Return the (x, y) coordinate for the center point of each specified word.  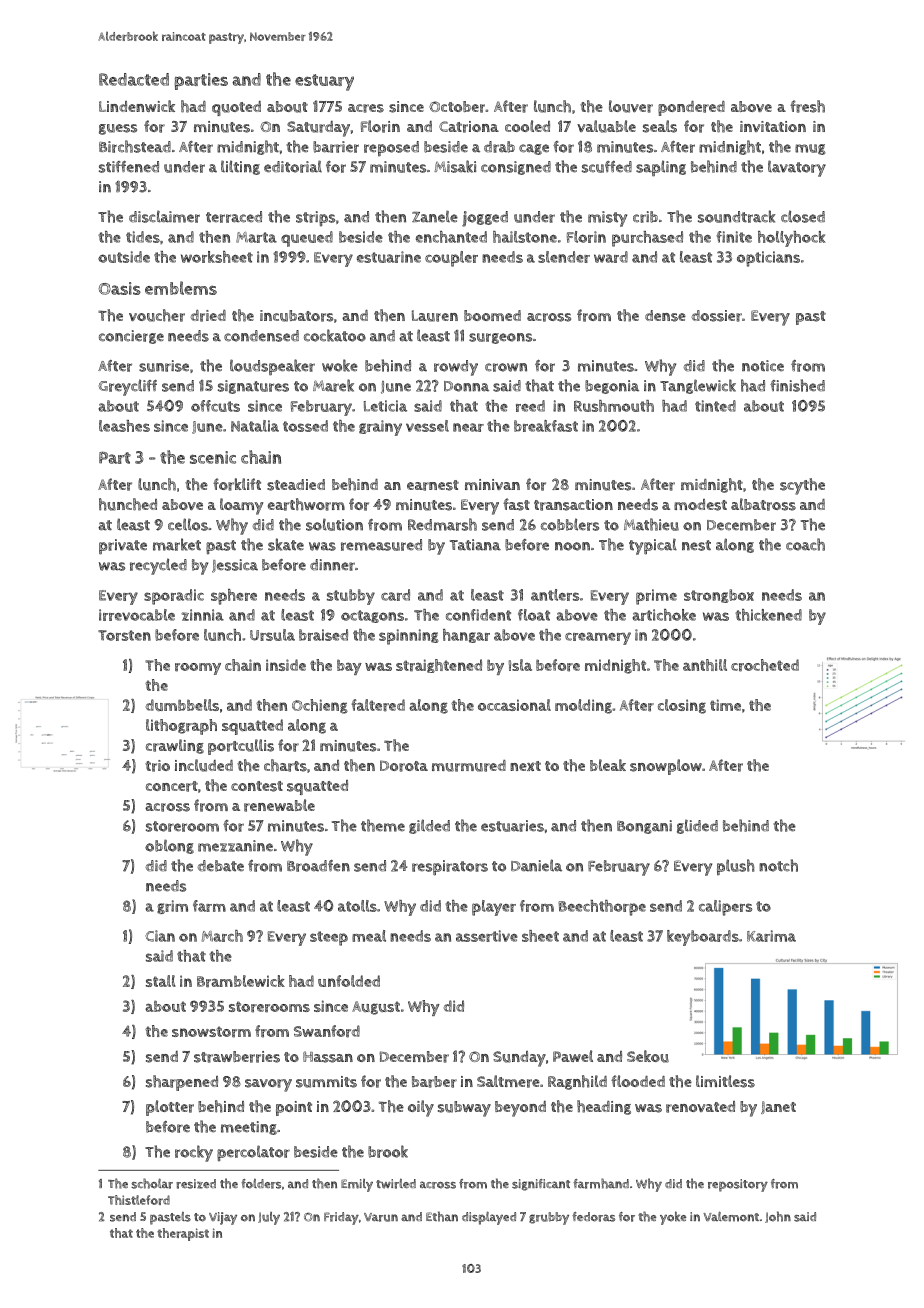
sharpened (182, 1083)
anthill (705, 665)
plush (735, 867)
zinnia (202, 615)
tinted (715, 406)
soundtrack (737, 216)
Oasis (120, 288)
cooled (527, 126)
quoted (236, 108)
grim (172, 907)
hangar (466, 636)
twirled (396, 1183)
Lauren (435, 316)
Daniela (536, 865)
